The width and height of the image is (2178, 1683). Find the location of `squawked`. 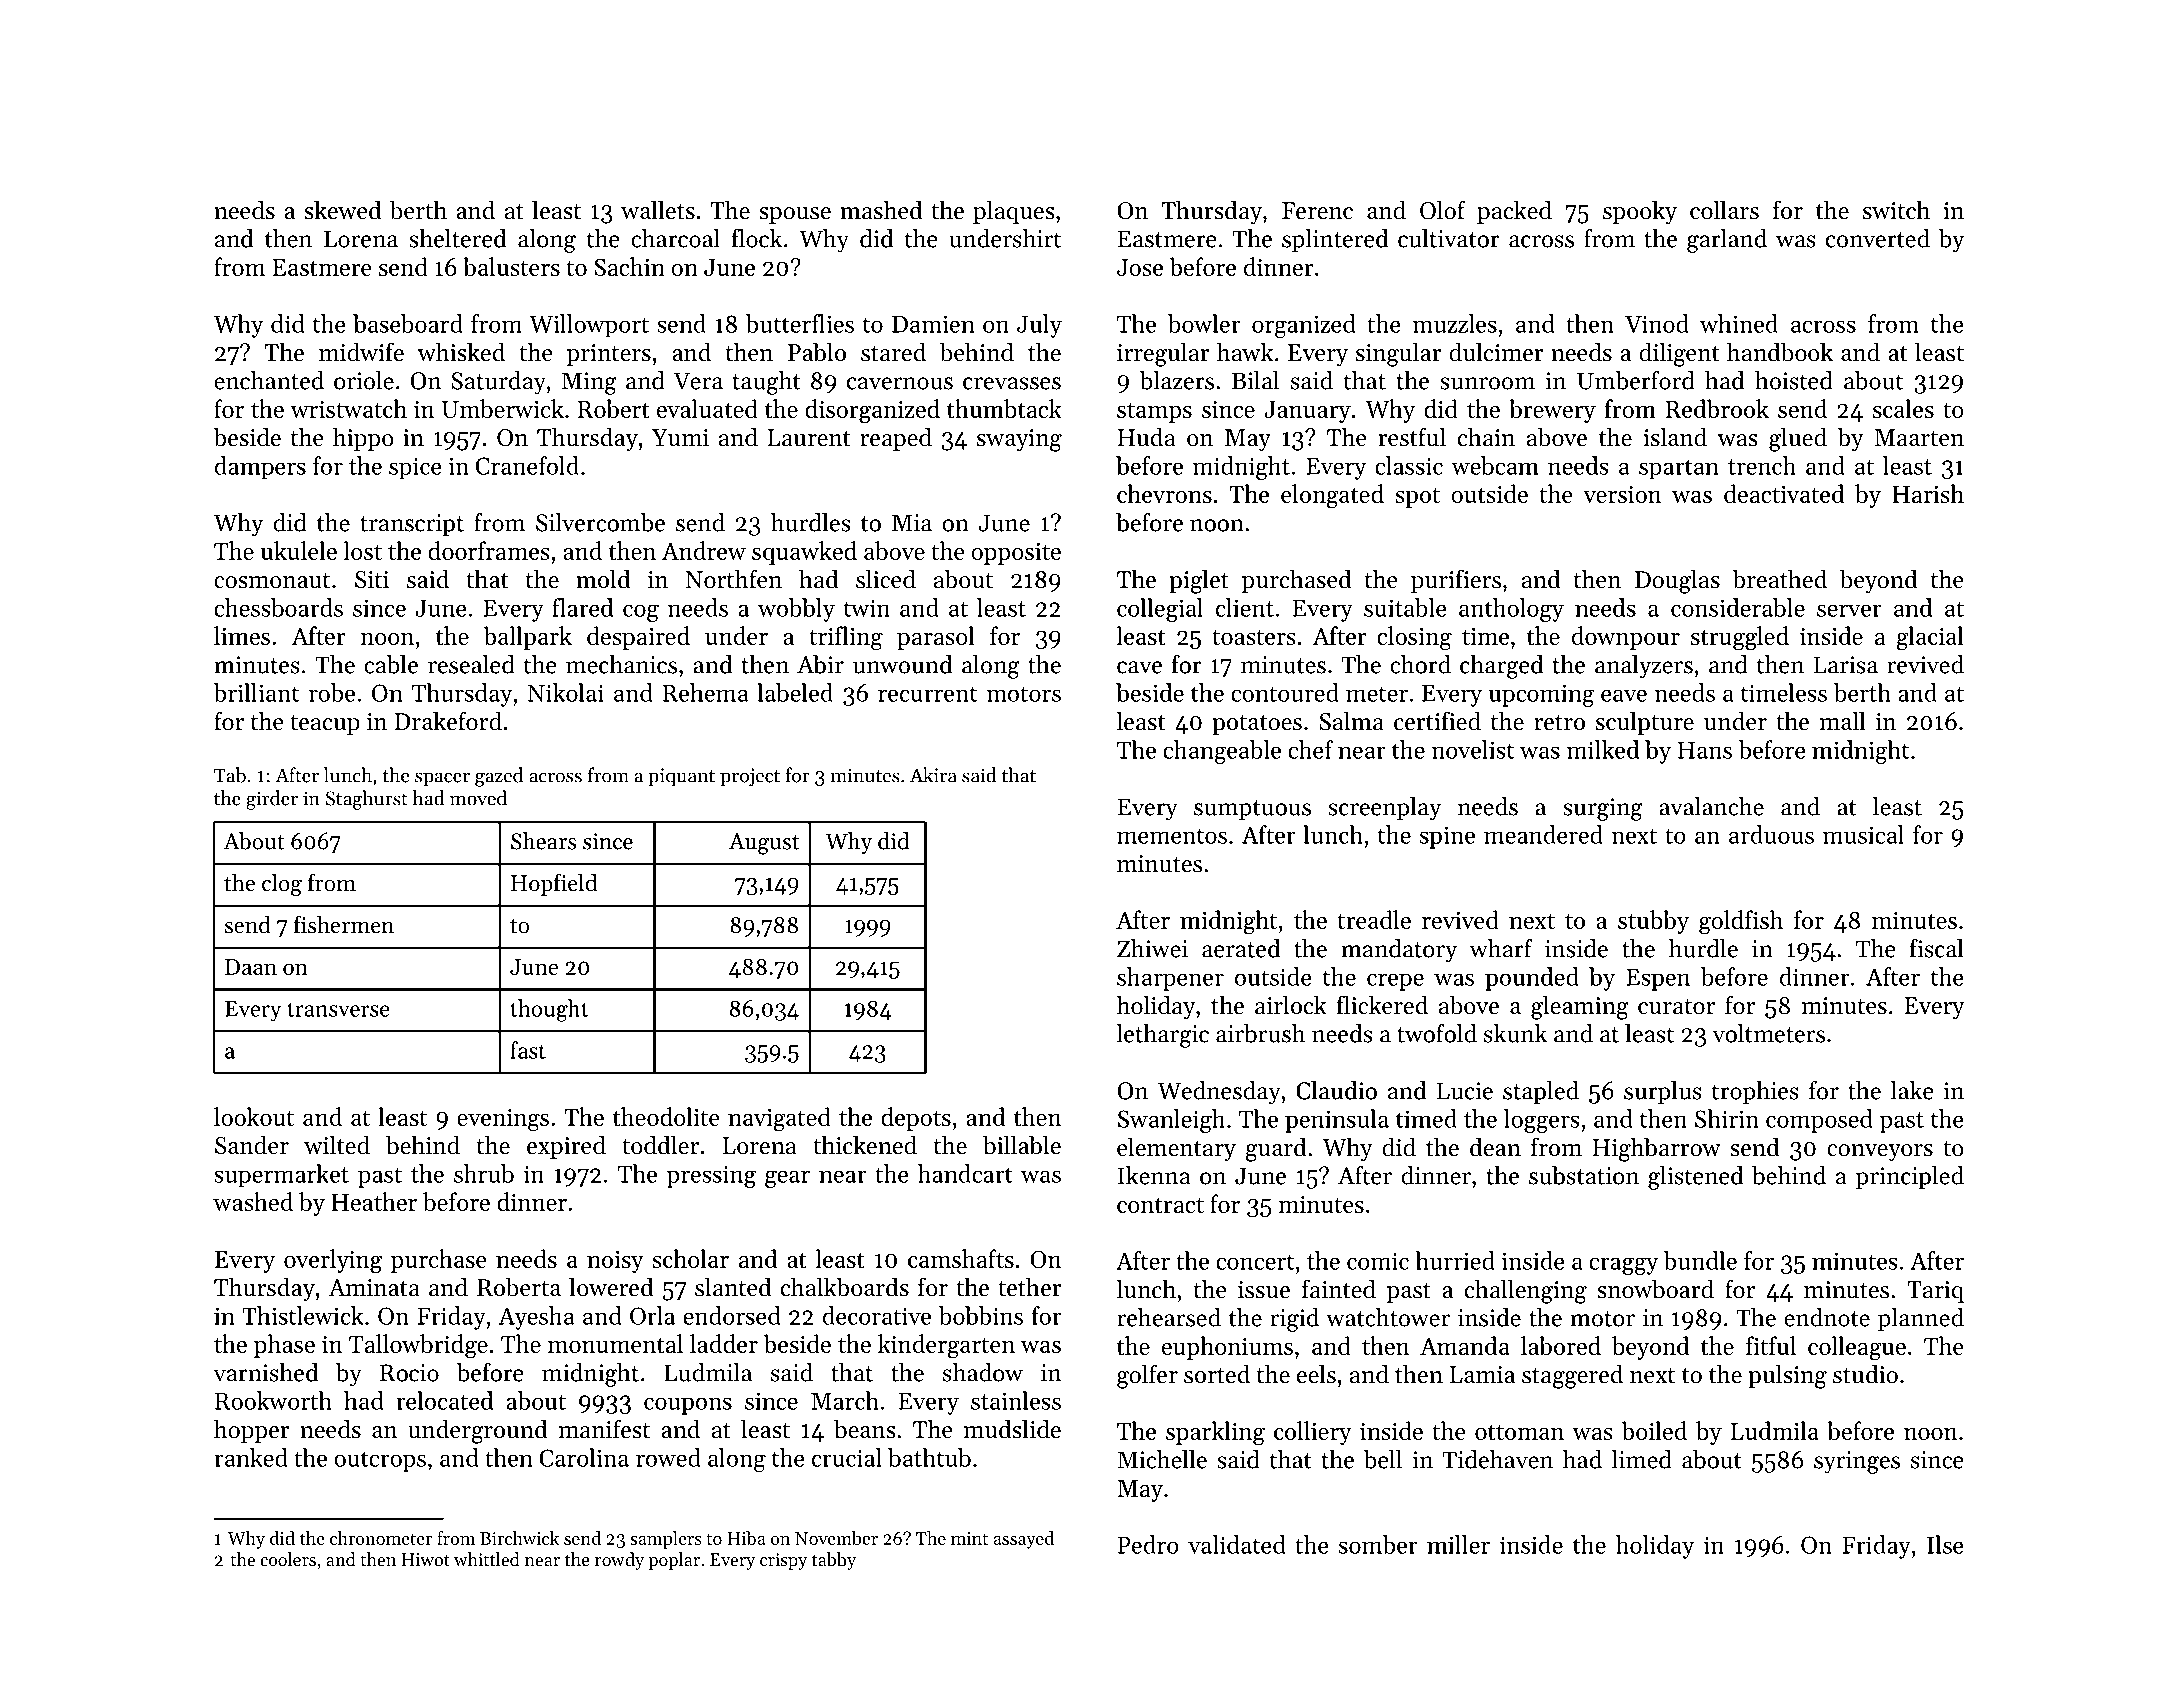

squawked is located at coordinates (804, 553).
